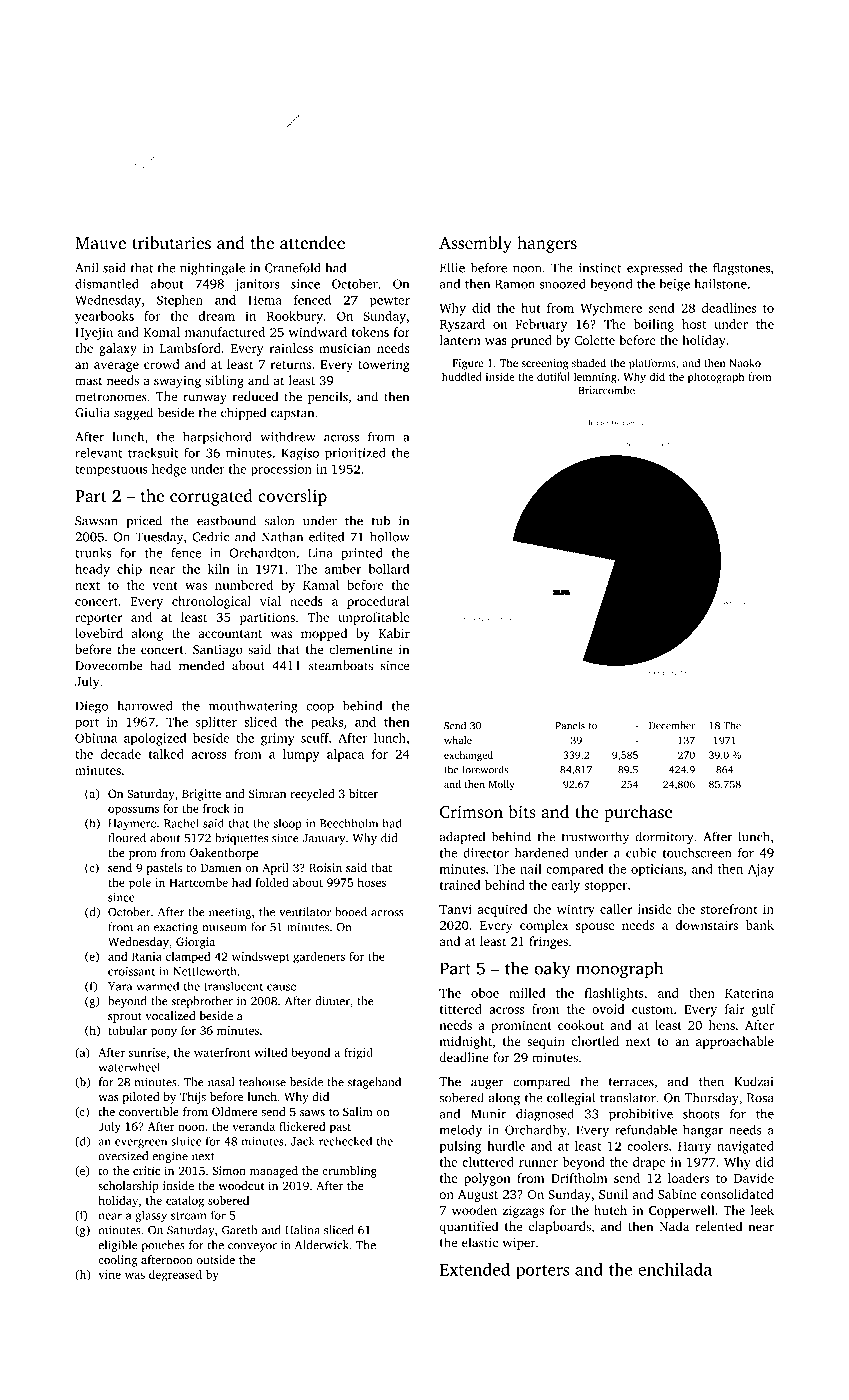 This image has width=849, height=1400. I want to click on pole, so click(140, 884).
